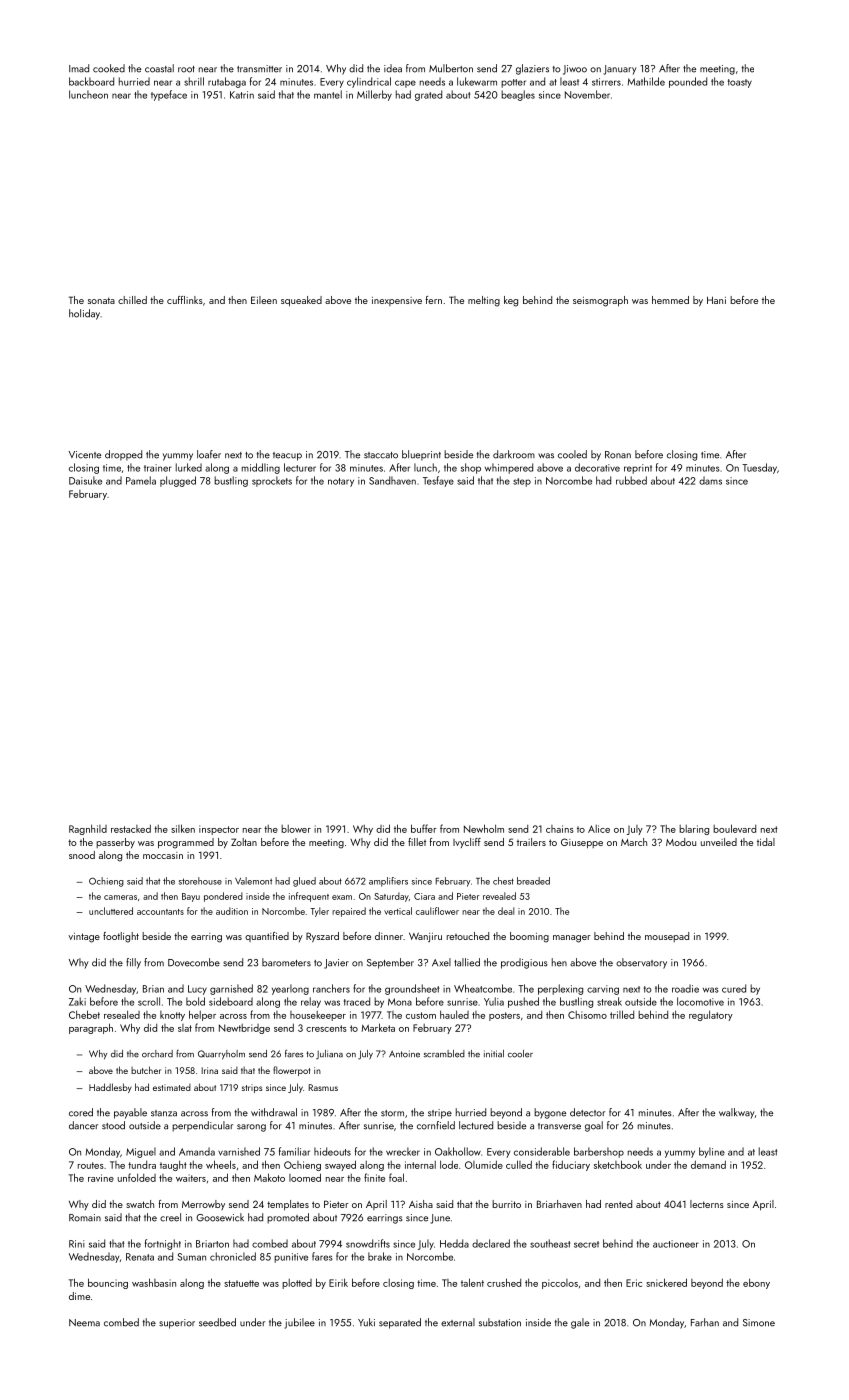 Image resolution: width=849 pixels, height=1400 pixels. What do you see at coordinates (374, 95) in the image?
I see `Millerby` at bounding box center [374, 95].
